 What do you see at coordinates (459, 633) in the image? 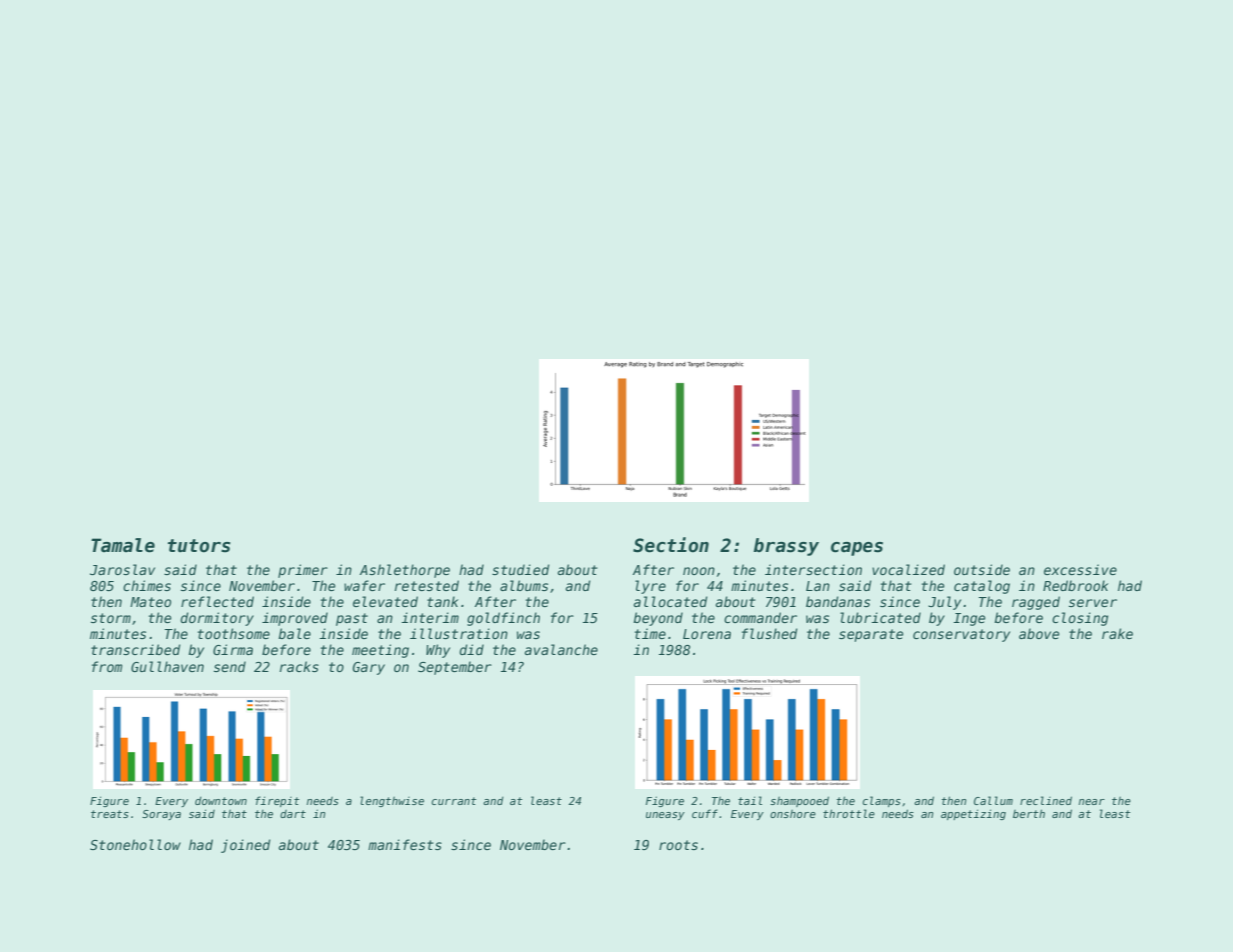
I see `illustration` at bounding box center [459, 633].
